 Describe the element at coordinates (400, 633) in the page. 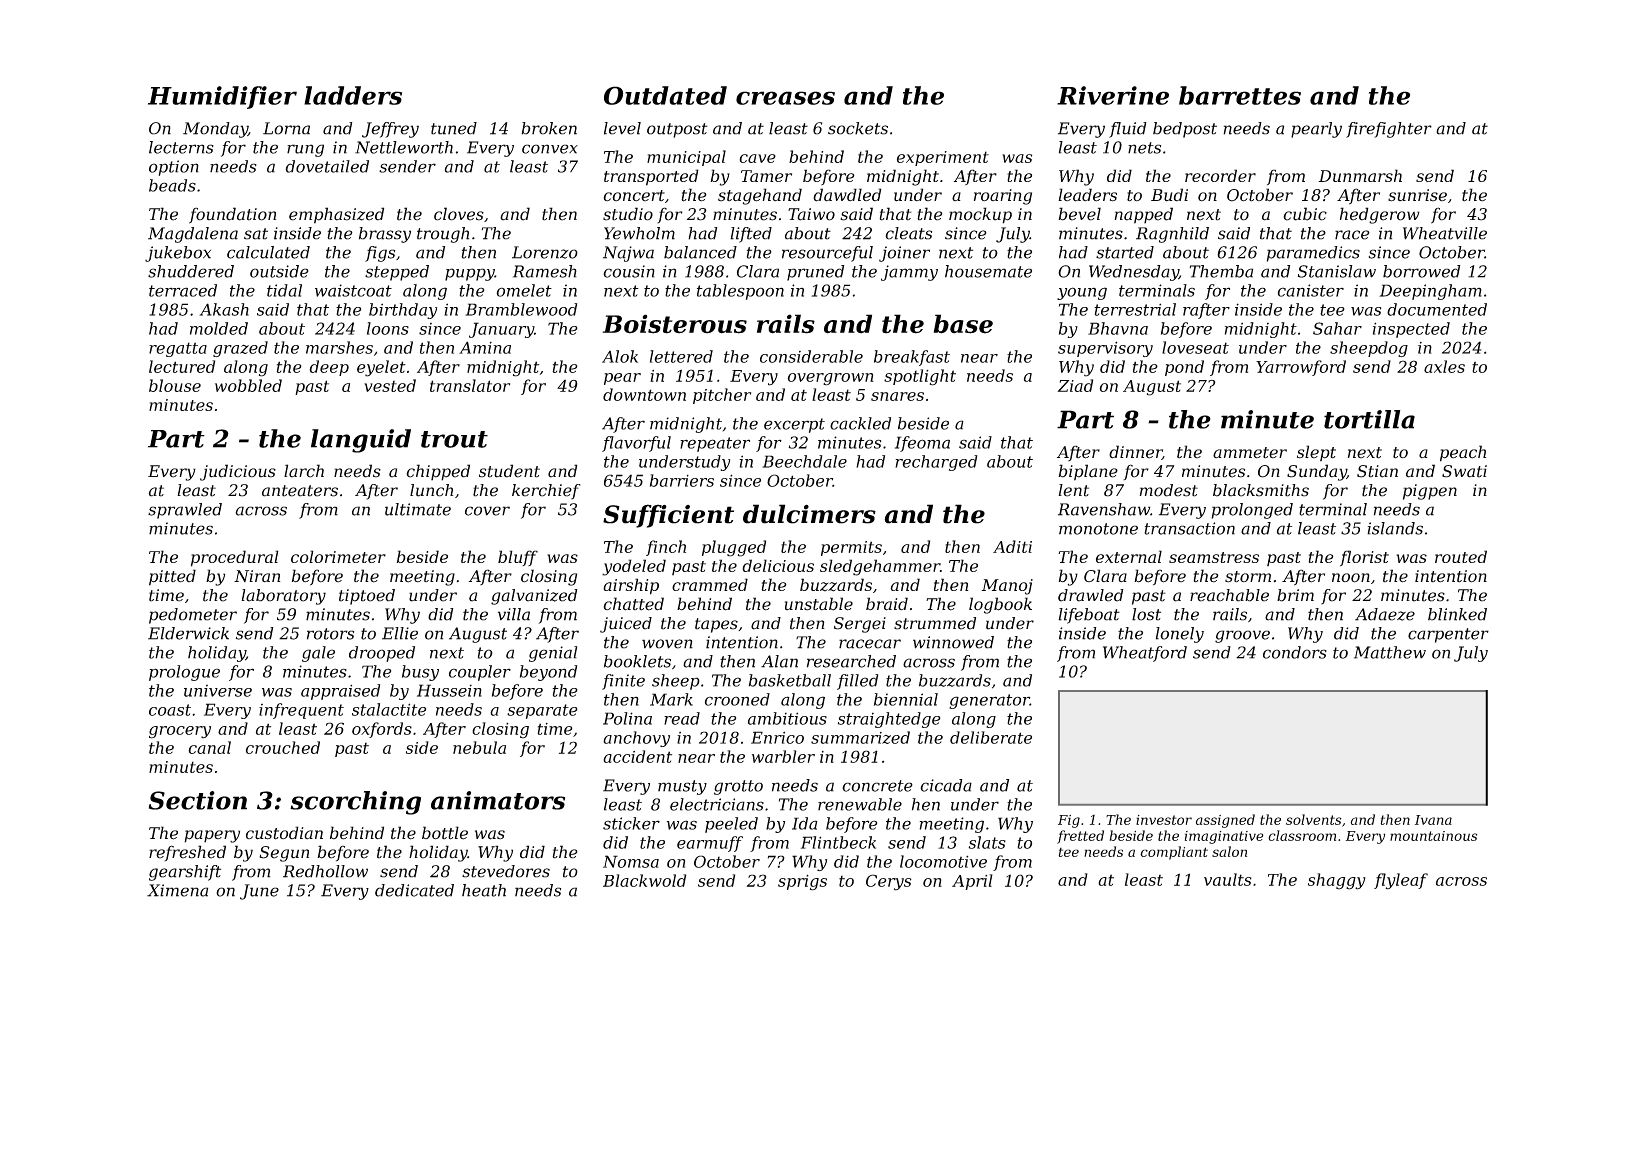

I see `Ellie` at that location.
